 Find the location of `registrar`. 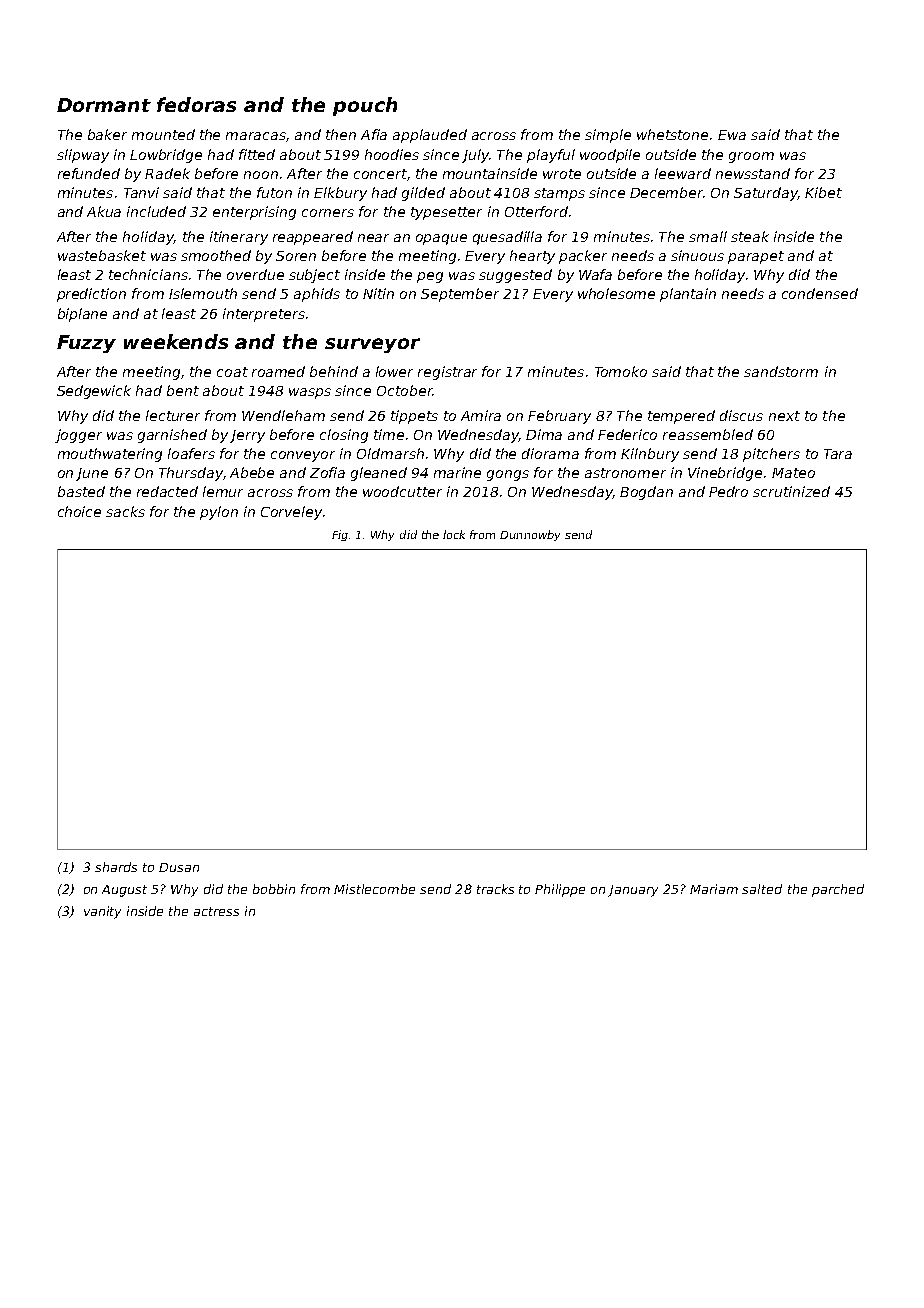

registrar is located at coordinates (447, 373).
